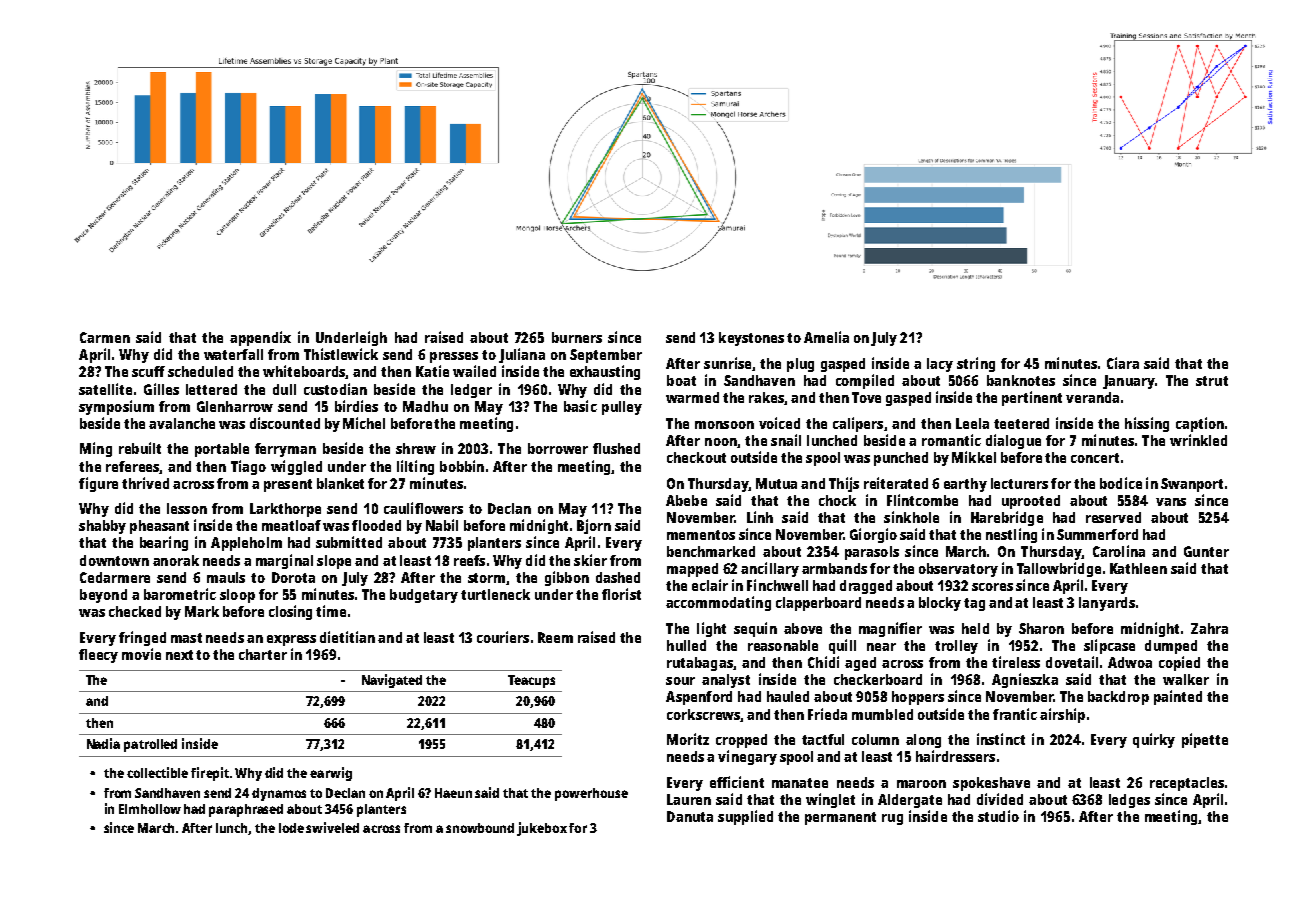 This document has width=1308, height=924. Describe the element at coordinates (972, 423) in the document. I see `Leela` at that location.
